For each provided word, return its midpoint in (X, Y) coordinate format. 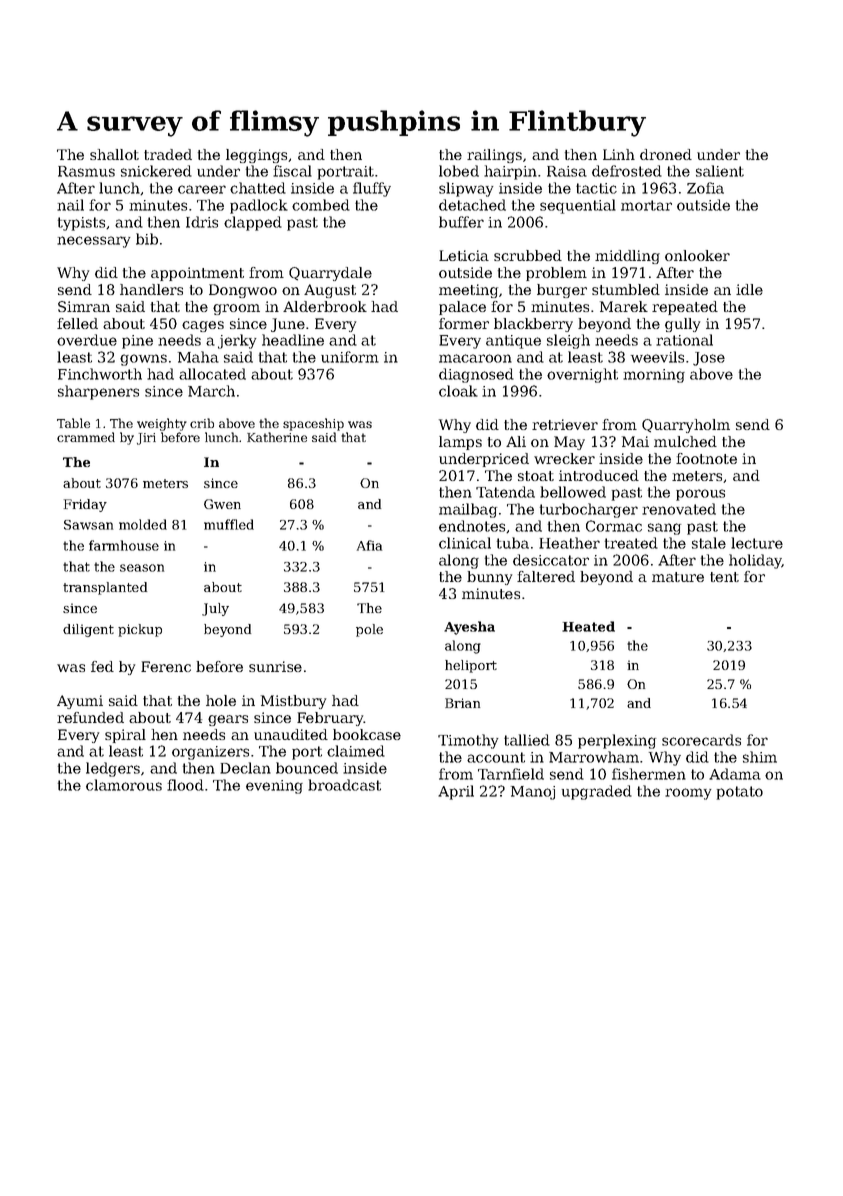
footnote (706, 458)
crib (202, 423)
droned (666, 154)
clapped (253, 223)
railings (494, 156)
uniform (350, 357)
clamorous (124, 785)
